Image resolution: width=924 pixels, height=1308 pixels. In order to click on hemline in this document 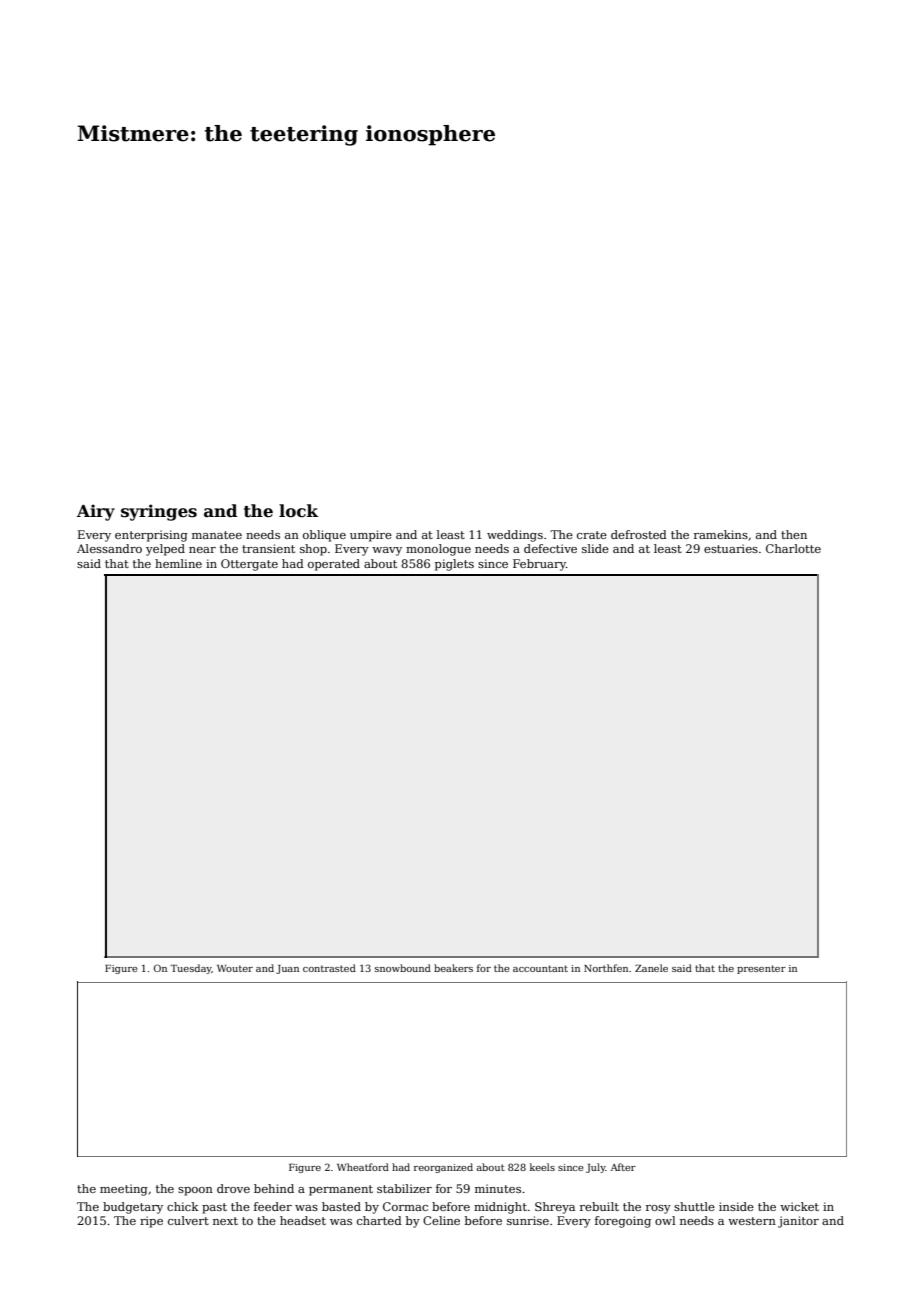, I will do `click(178, 563)`.
